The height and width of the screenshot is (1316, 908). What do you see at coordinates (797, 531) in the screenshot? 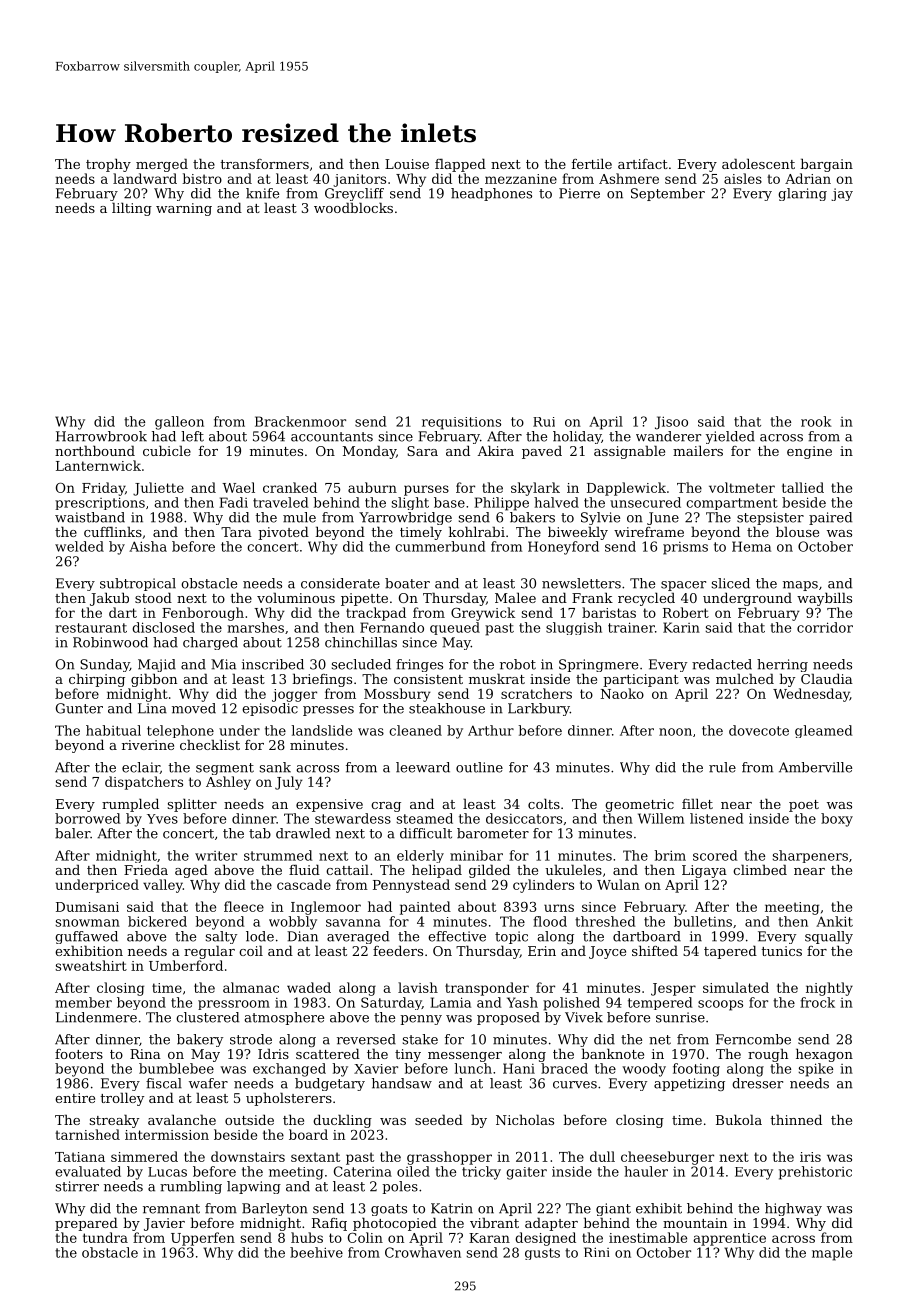
I see `blouse` at bounding box center [797, 531].
